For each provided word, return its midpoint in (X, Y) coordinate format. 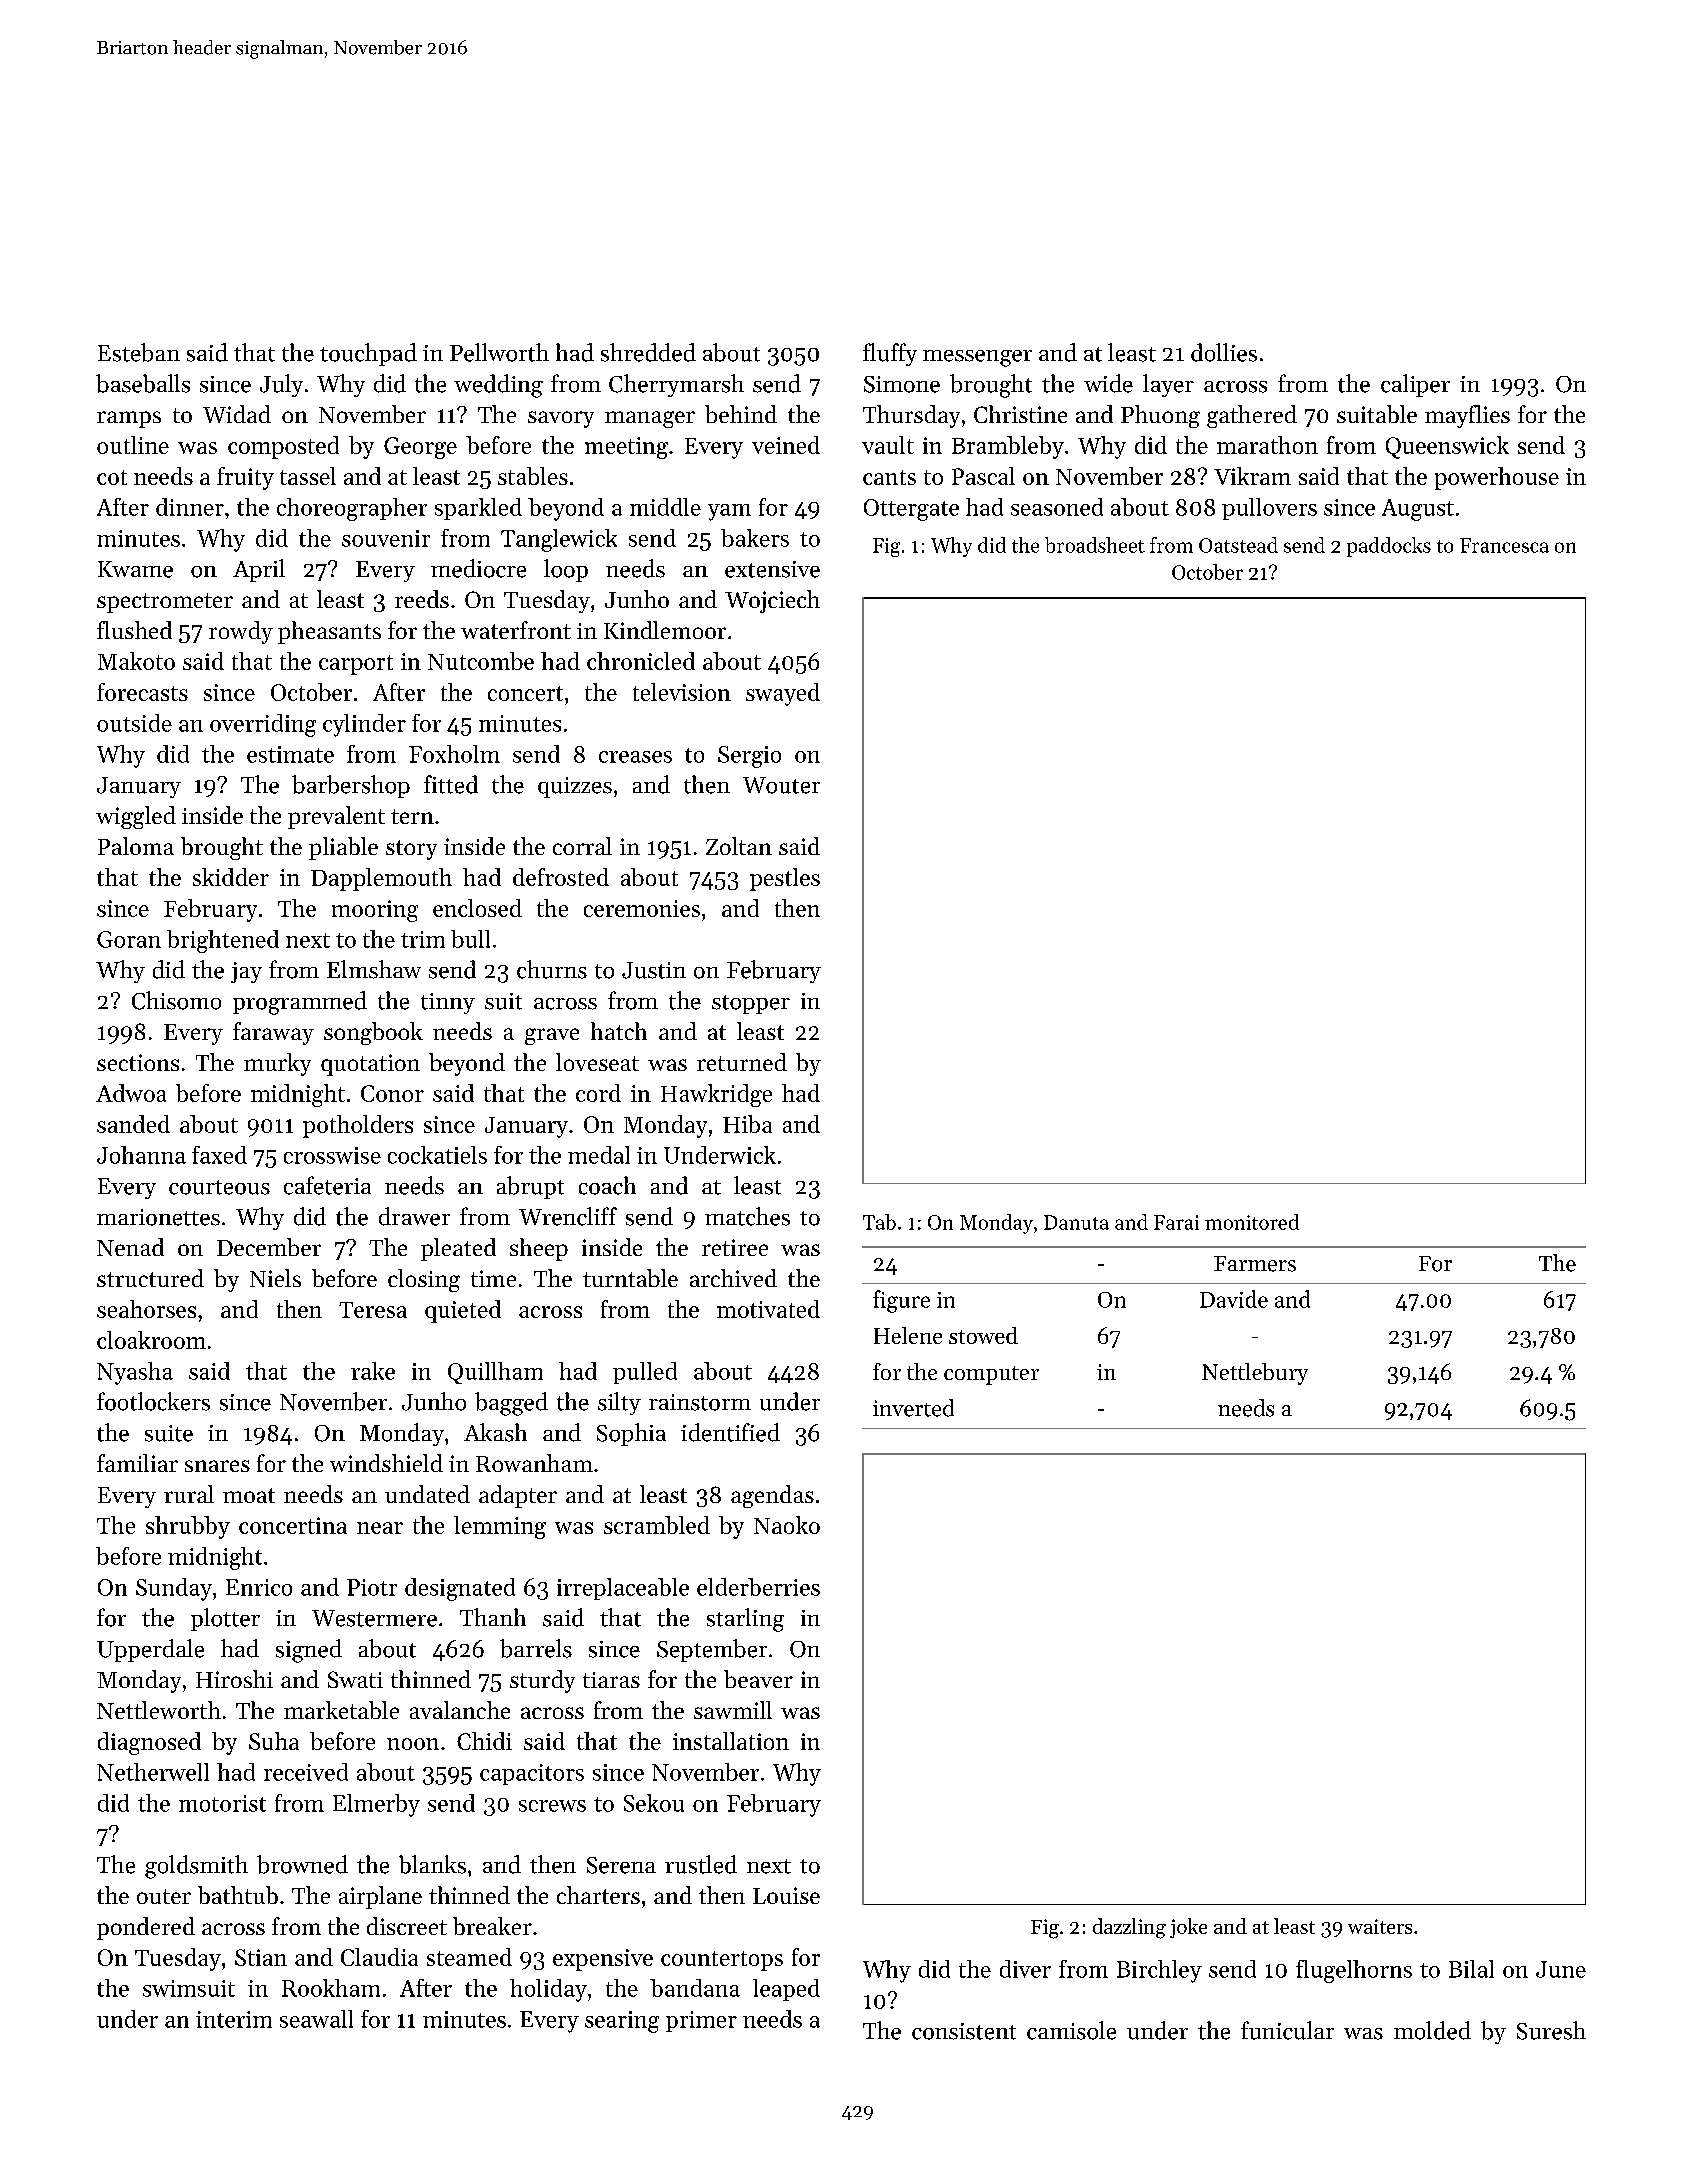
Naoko (787, 1525)
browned (302, 1864)
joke (1188, 1928)
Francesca (1504, 545)
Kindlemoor (665, 630)
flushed (134, 630)
